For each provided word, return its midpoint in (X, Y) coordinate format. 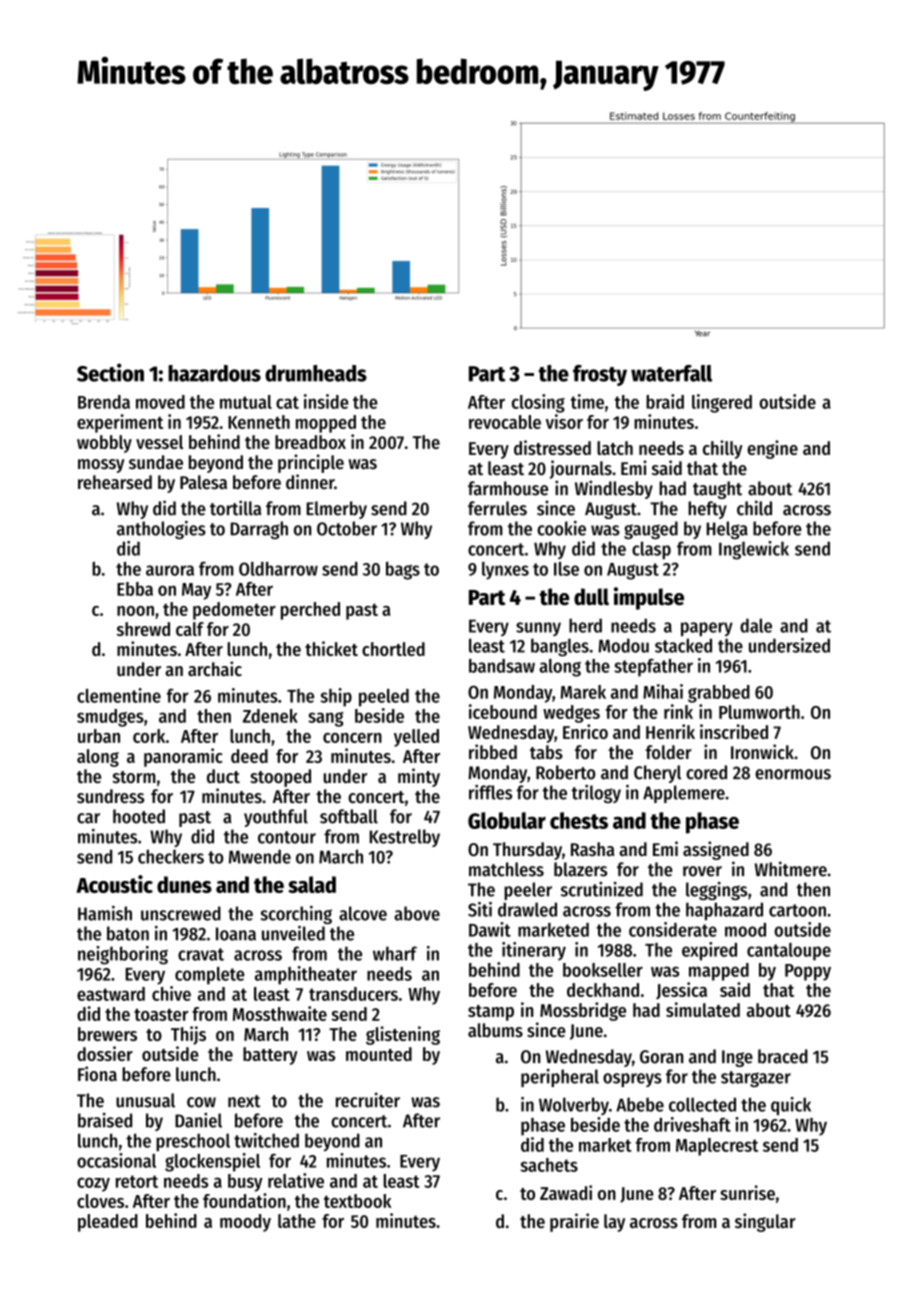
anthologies (161, 530)
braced (783, 1056)
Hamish (105, 913)
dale (756, 625)
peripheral (560, 1078)
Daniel (198, 1120)
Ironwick (762, 752)
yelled (416, 738)
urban (99, 736)
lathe (297, 1221)
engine (772, 449)
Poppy (808, 972)
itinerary (534, 951)
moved (160, 402)
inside (326, 401)
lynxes (505, 571)
